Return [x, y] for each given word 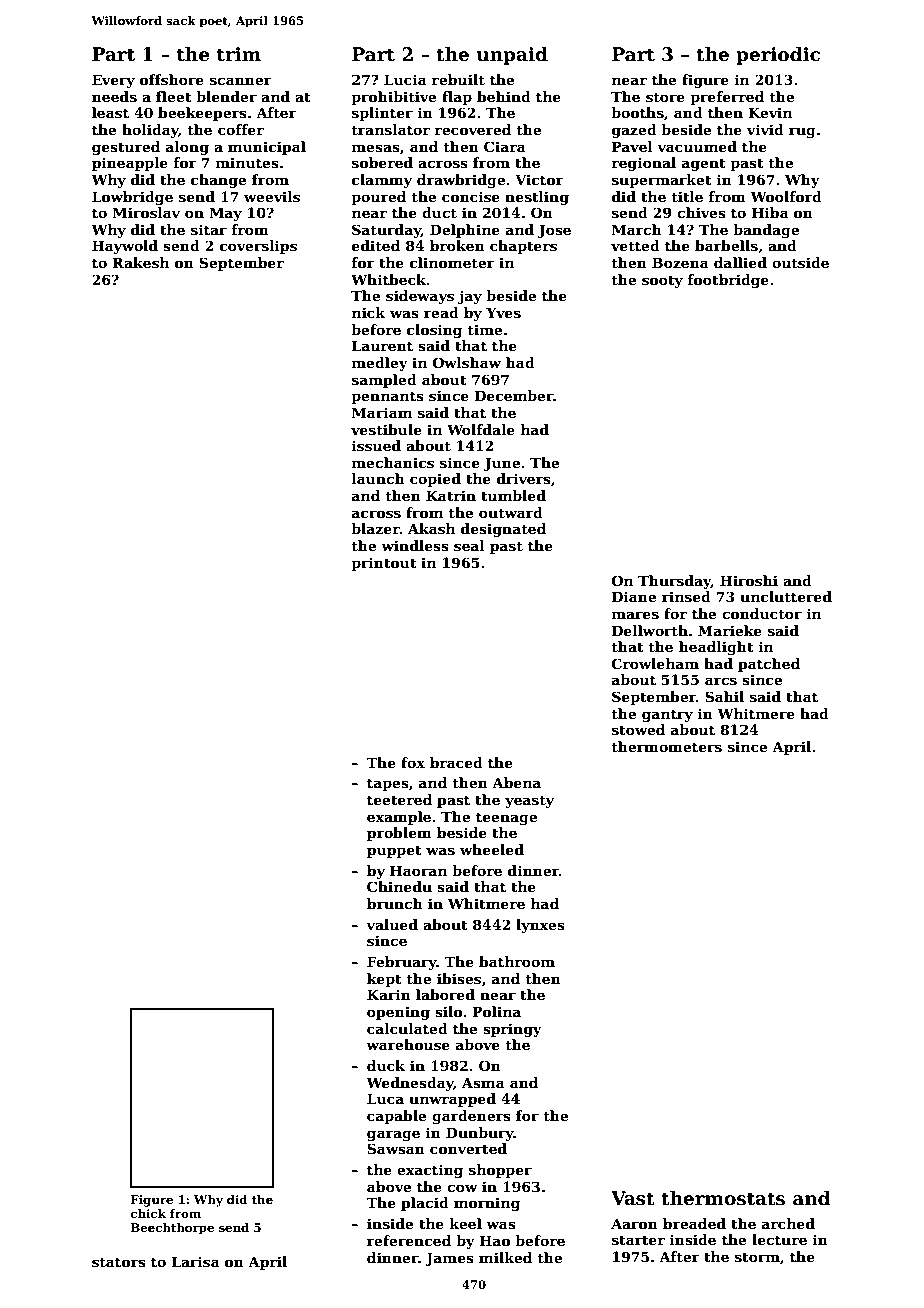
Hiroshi [749, 580]
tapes [388, 784]
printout [384, 564]
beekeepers [202, 114]
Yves [503, 312]
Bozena [680, 262]
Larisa [196, 1261]
